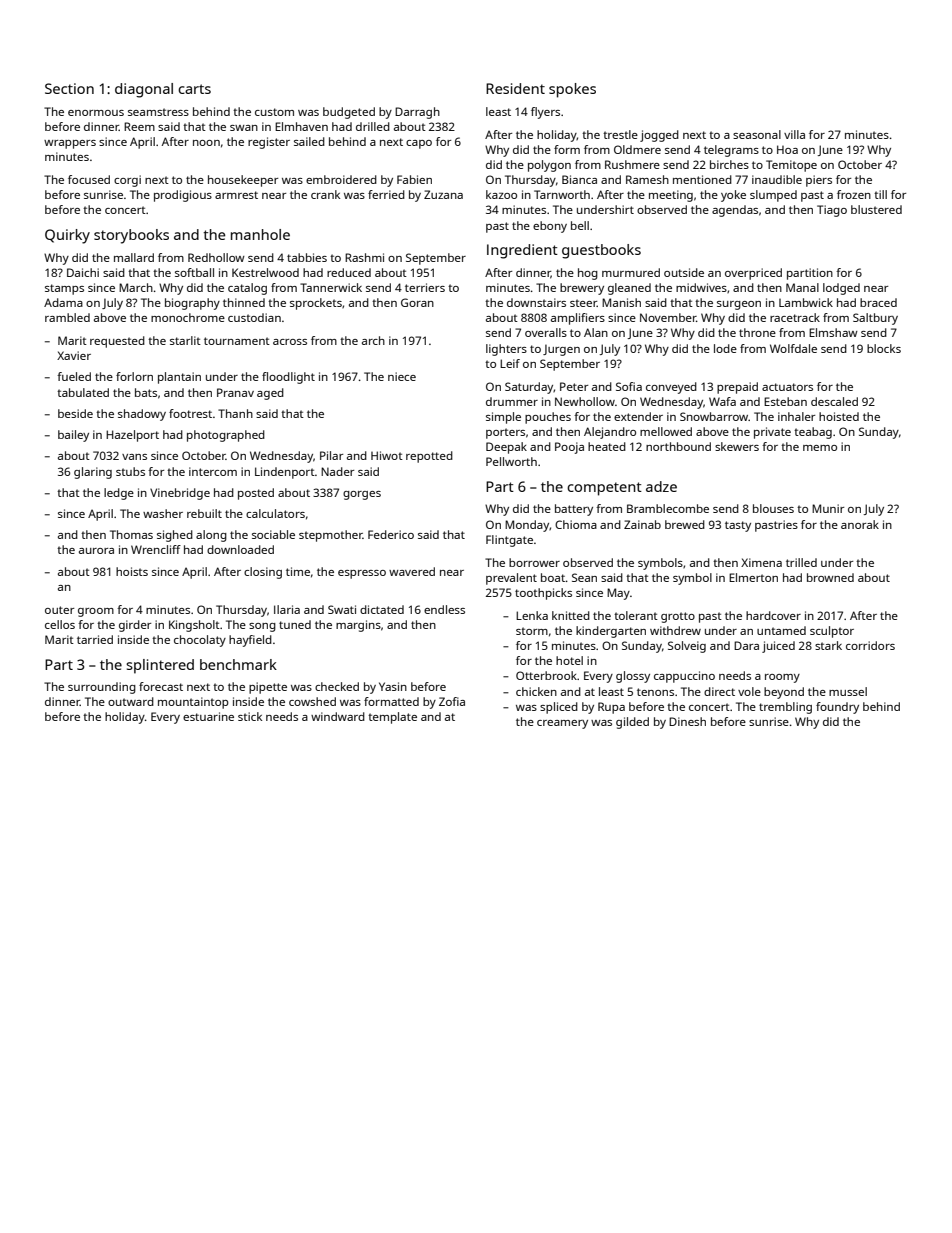 Image resolution: width=952 pixels, height=1233 pixels. Describe the element at coordinates (832, 211) in the screenshot. I see `Tiago` at that location.
